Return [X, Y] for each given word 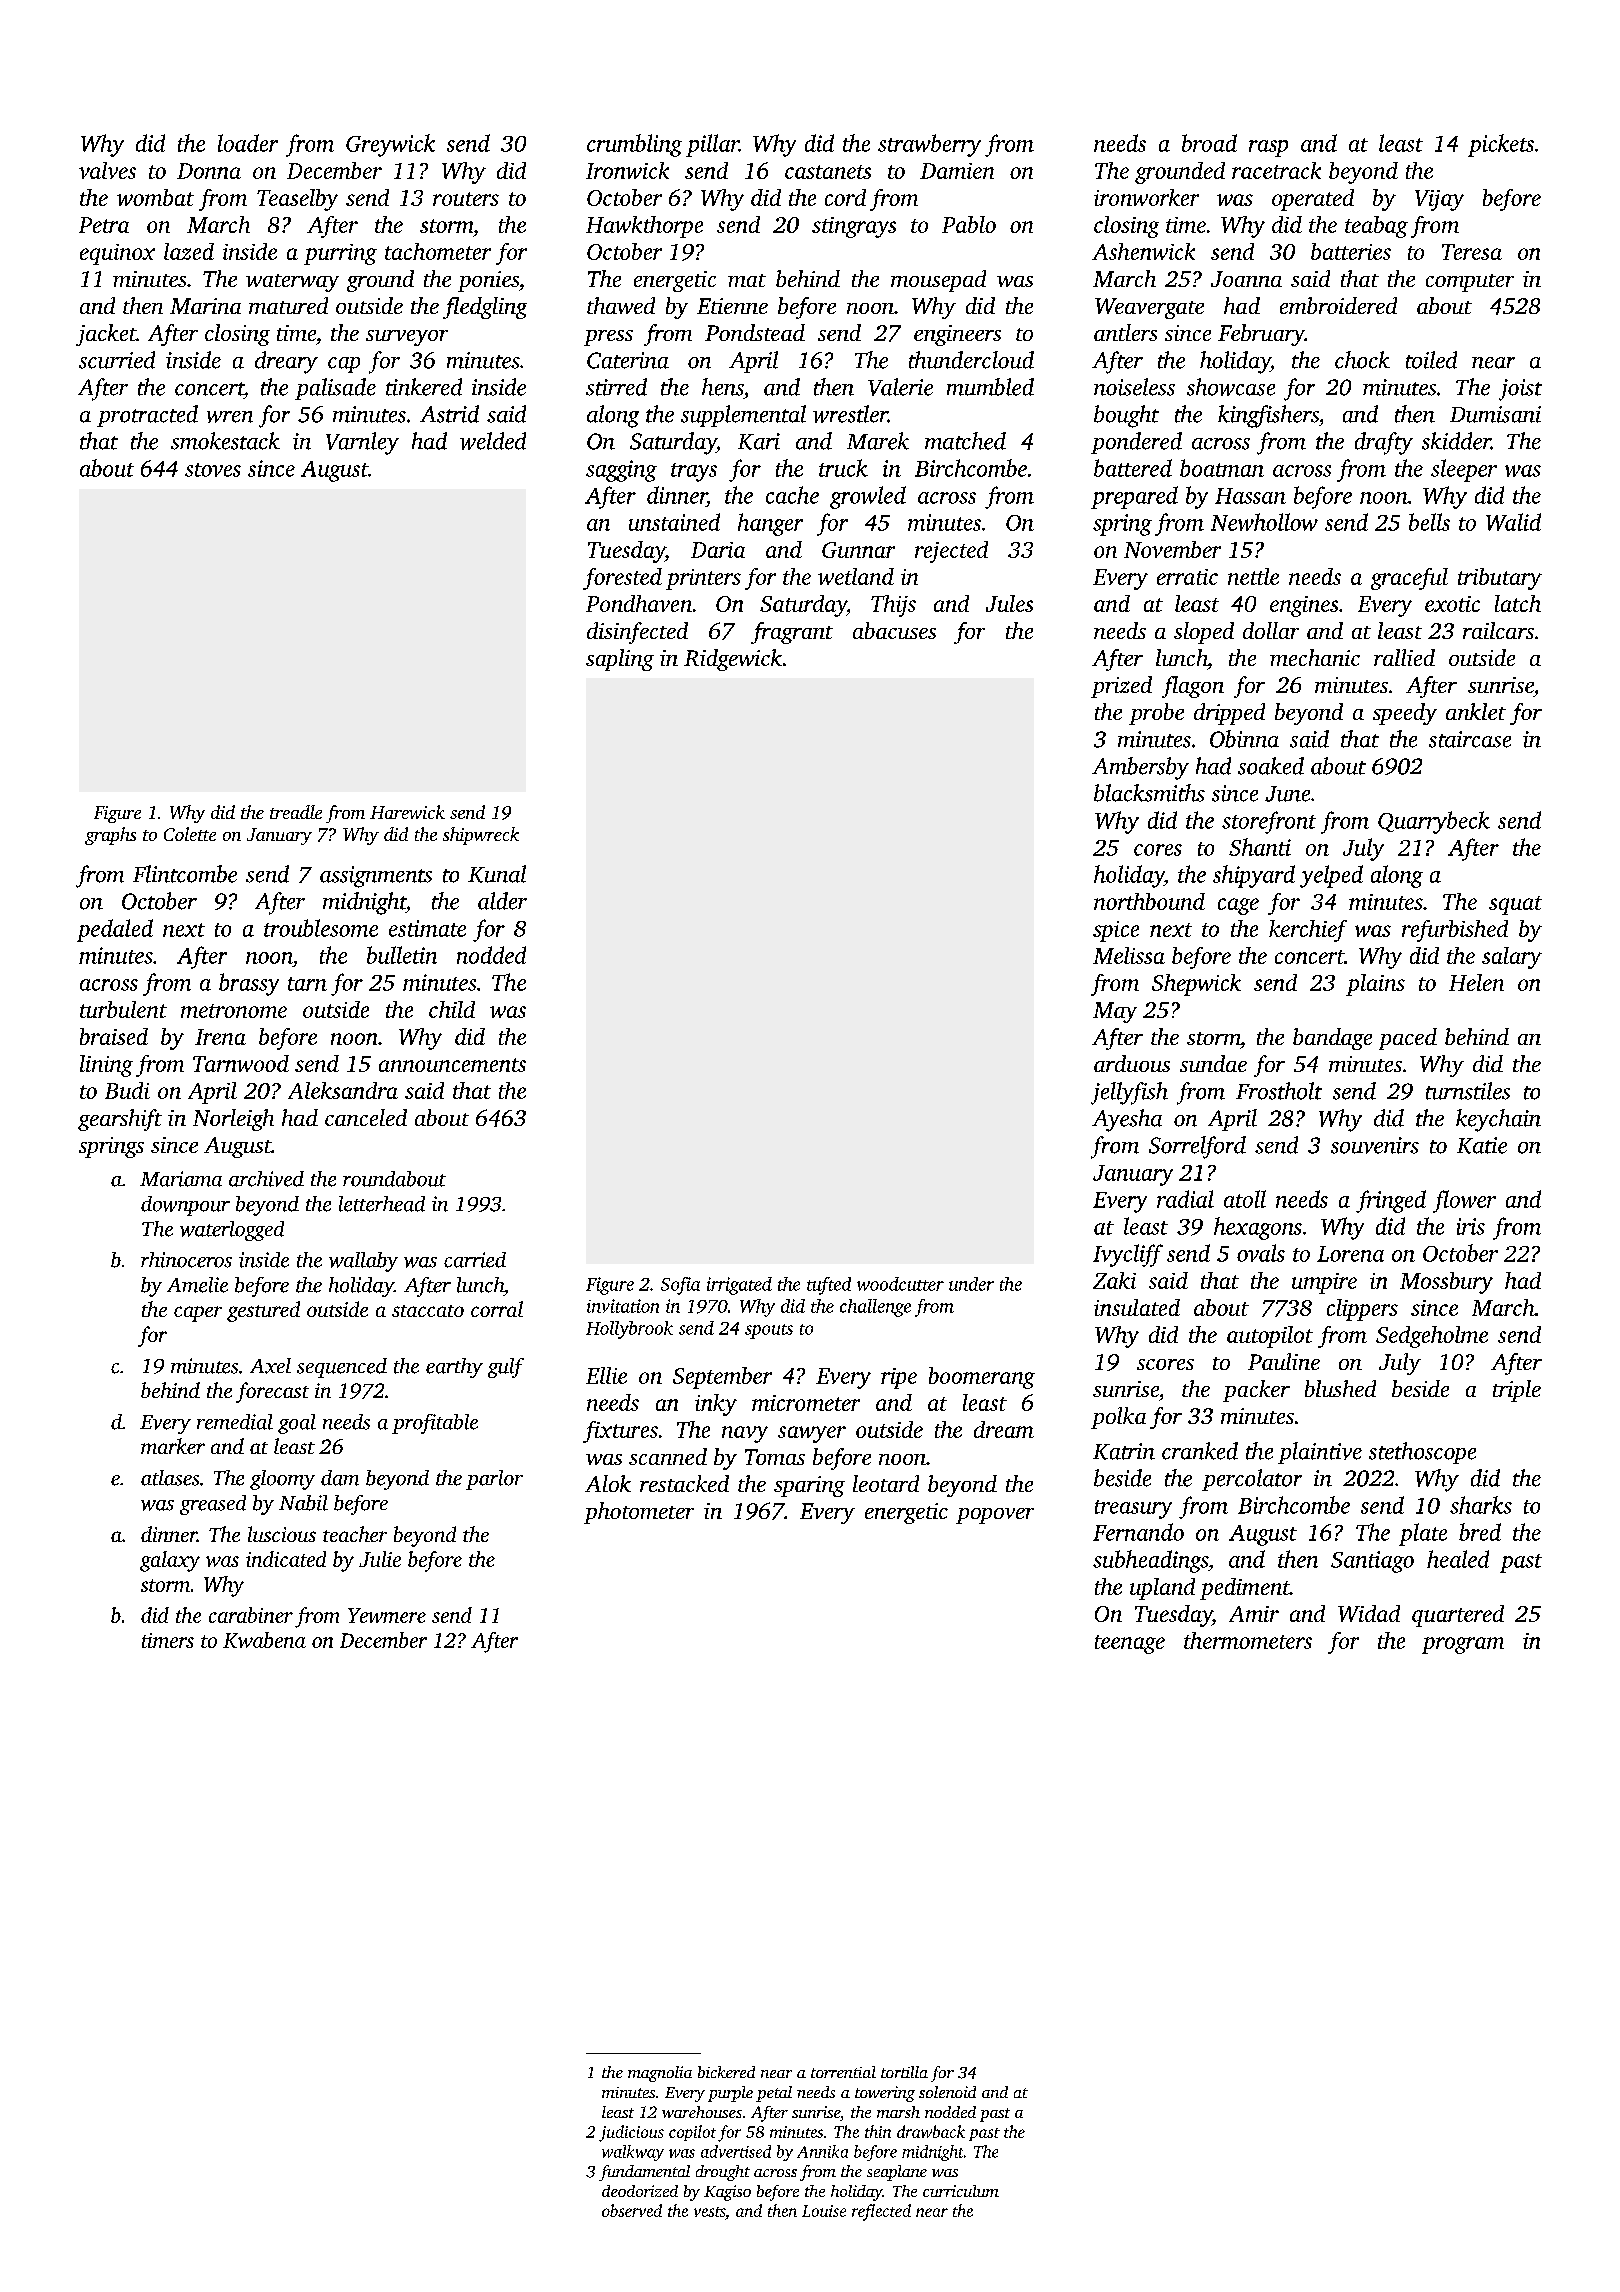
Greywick [390, 145]
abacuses [894, 630]
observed [632, 2210]
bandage [1332, 1039]
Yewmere [387, 1615]
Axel [270, 1366]
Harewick [407, 812]
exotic [1452, 604]
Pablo [969, 224]
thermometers [1248, 1640]
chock [1362, 360]
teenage [1130, 1644]
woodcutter [900, 1284]
